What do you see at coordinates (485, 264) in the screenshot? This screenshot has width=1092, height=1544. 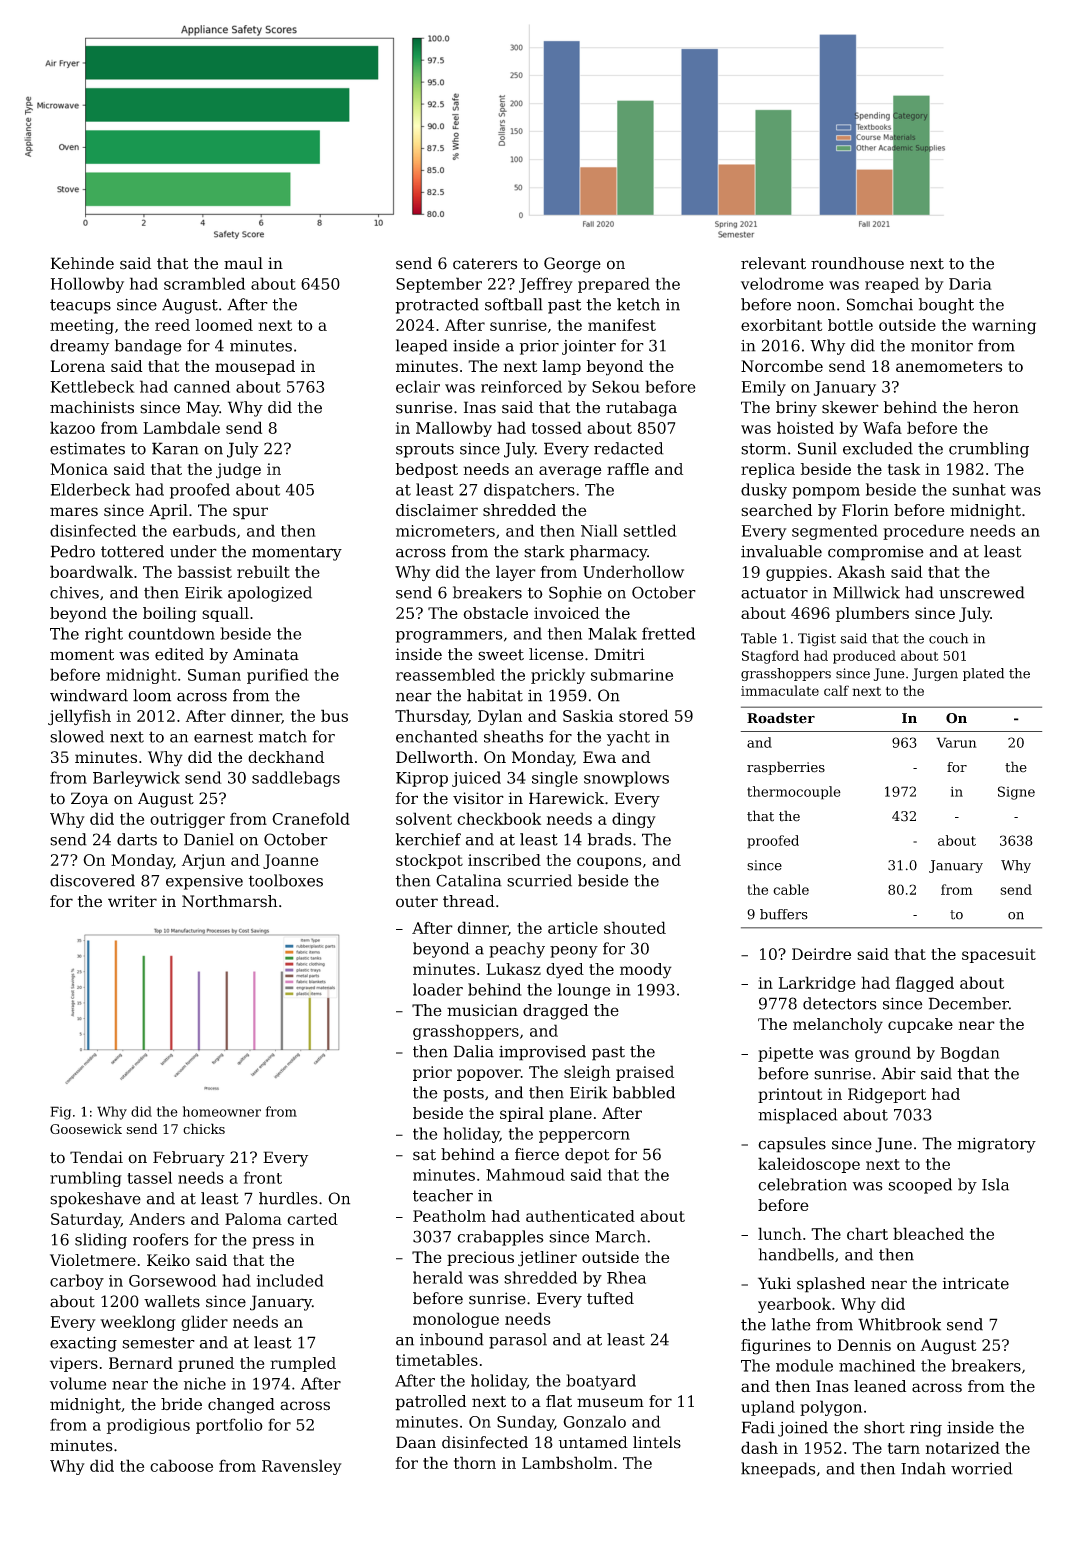 I see `caterers` at bounding box center [485, 264].
